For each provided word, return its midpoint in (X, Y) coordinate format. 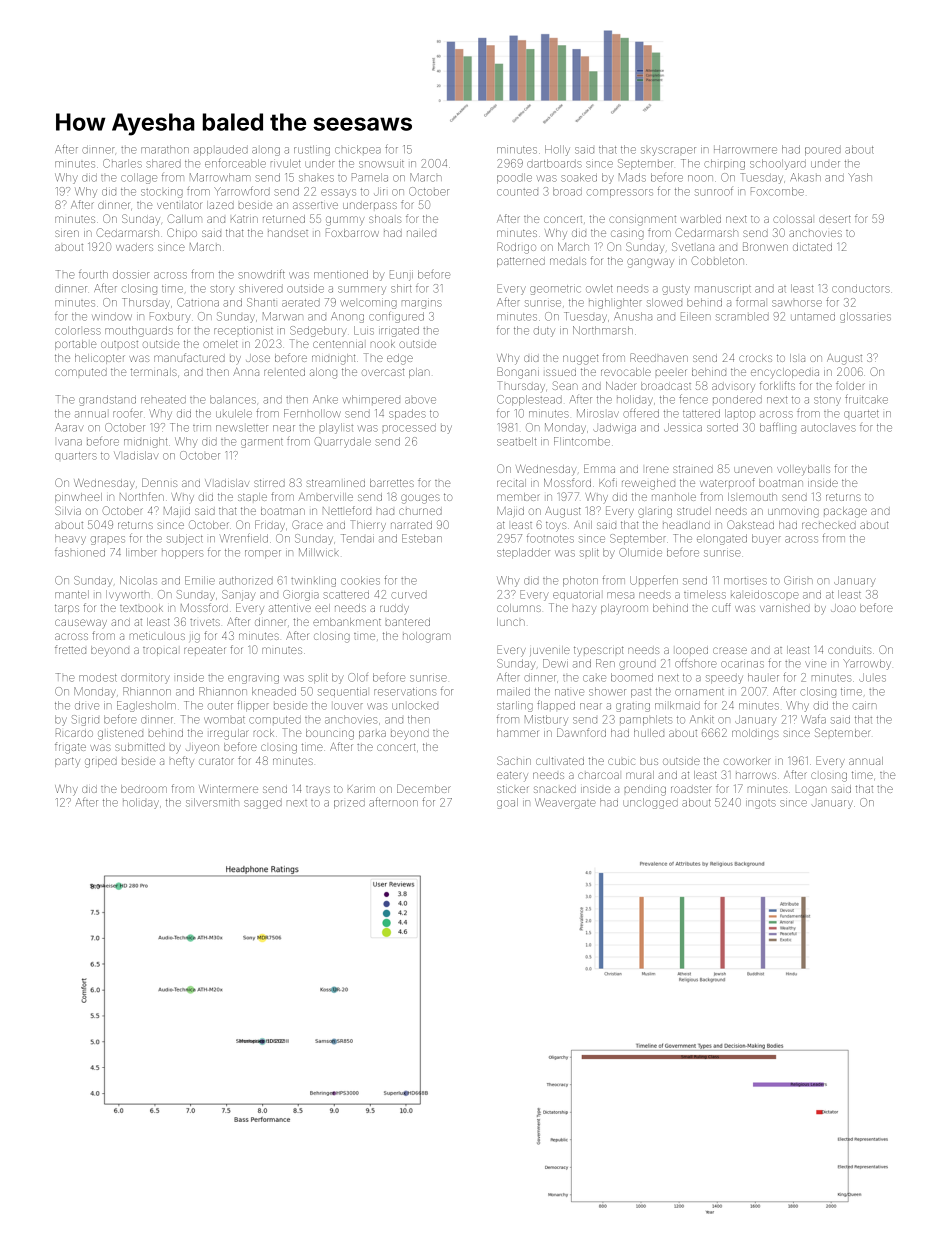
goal (507, 803)
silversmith (212, 802)
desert (835, 219)
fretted (70, 649)
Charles (122, 163)
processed (409, 428)
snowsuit (381, 164)
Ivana (70, 442)
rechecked (829, 525)
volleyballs (803, 470)
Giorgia (301, 595)
